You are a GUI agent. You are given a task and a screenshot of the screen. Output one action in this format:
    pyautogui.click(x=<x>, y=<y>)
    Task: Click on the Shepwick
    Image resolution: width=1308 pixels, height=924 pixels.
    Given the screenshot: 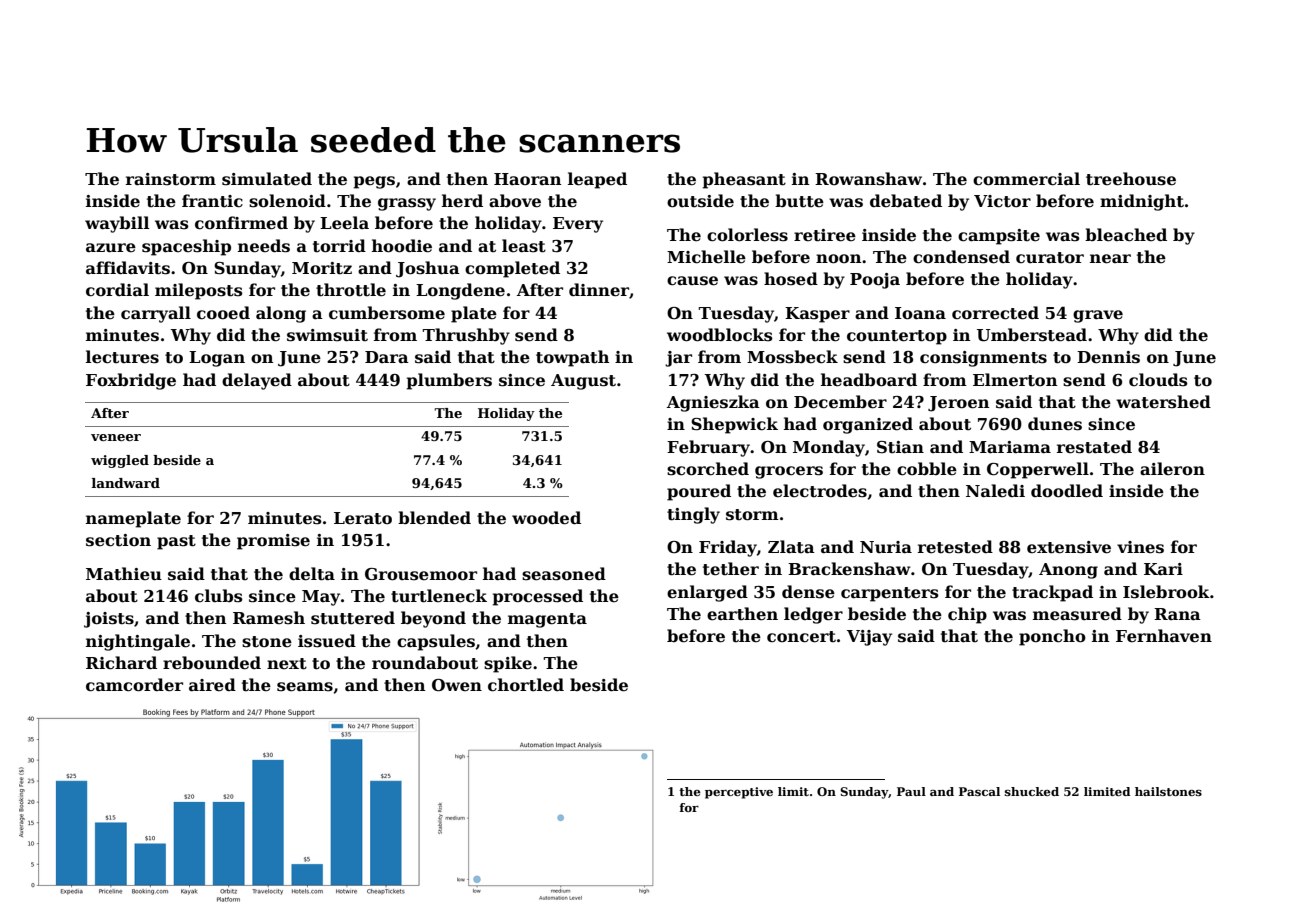 What is the action you would take?
    pyautogui.click(x=734, y=425)
